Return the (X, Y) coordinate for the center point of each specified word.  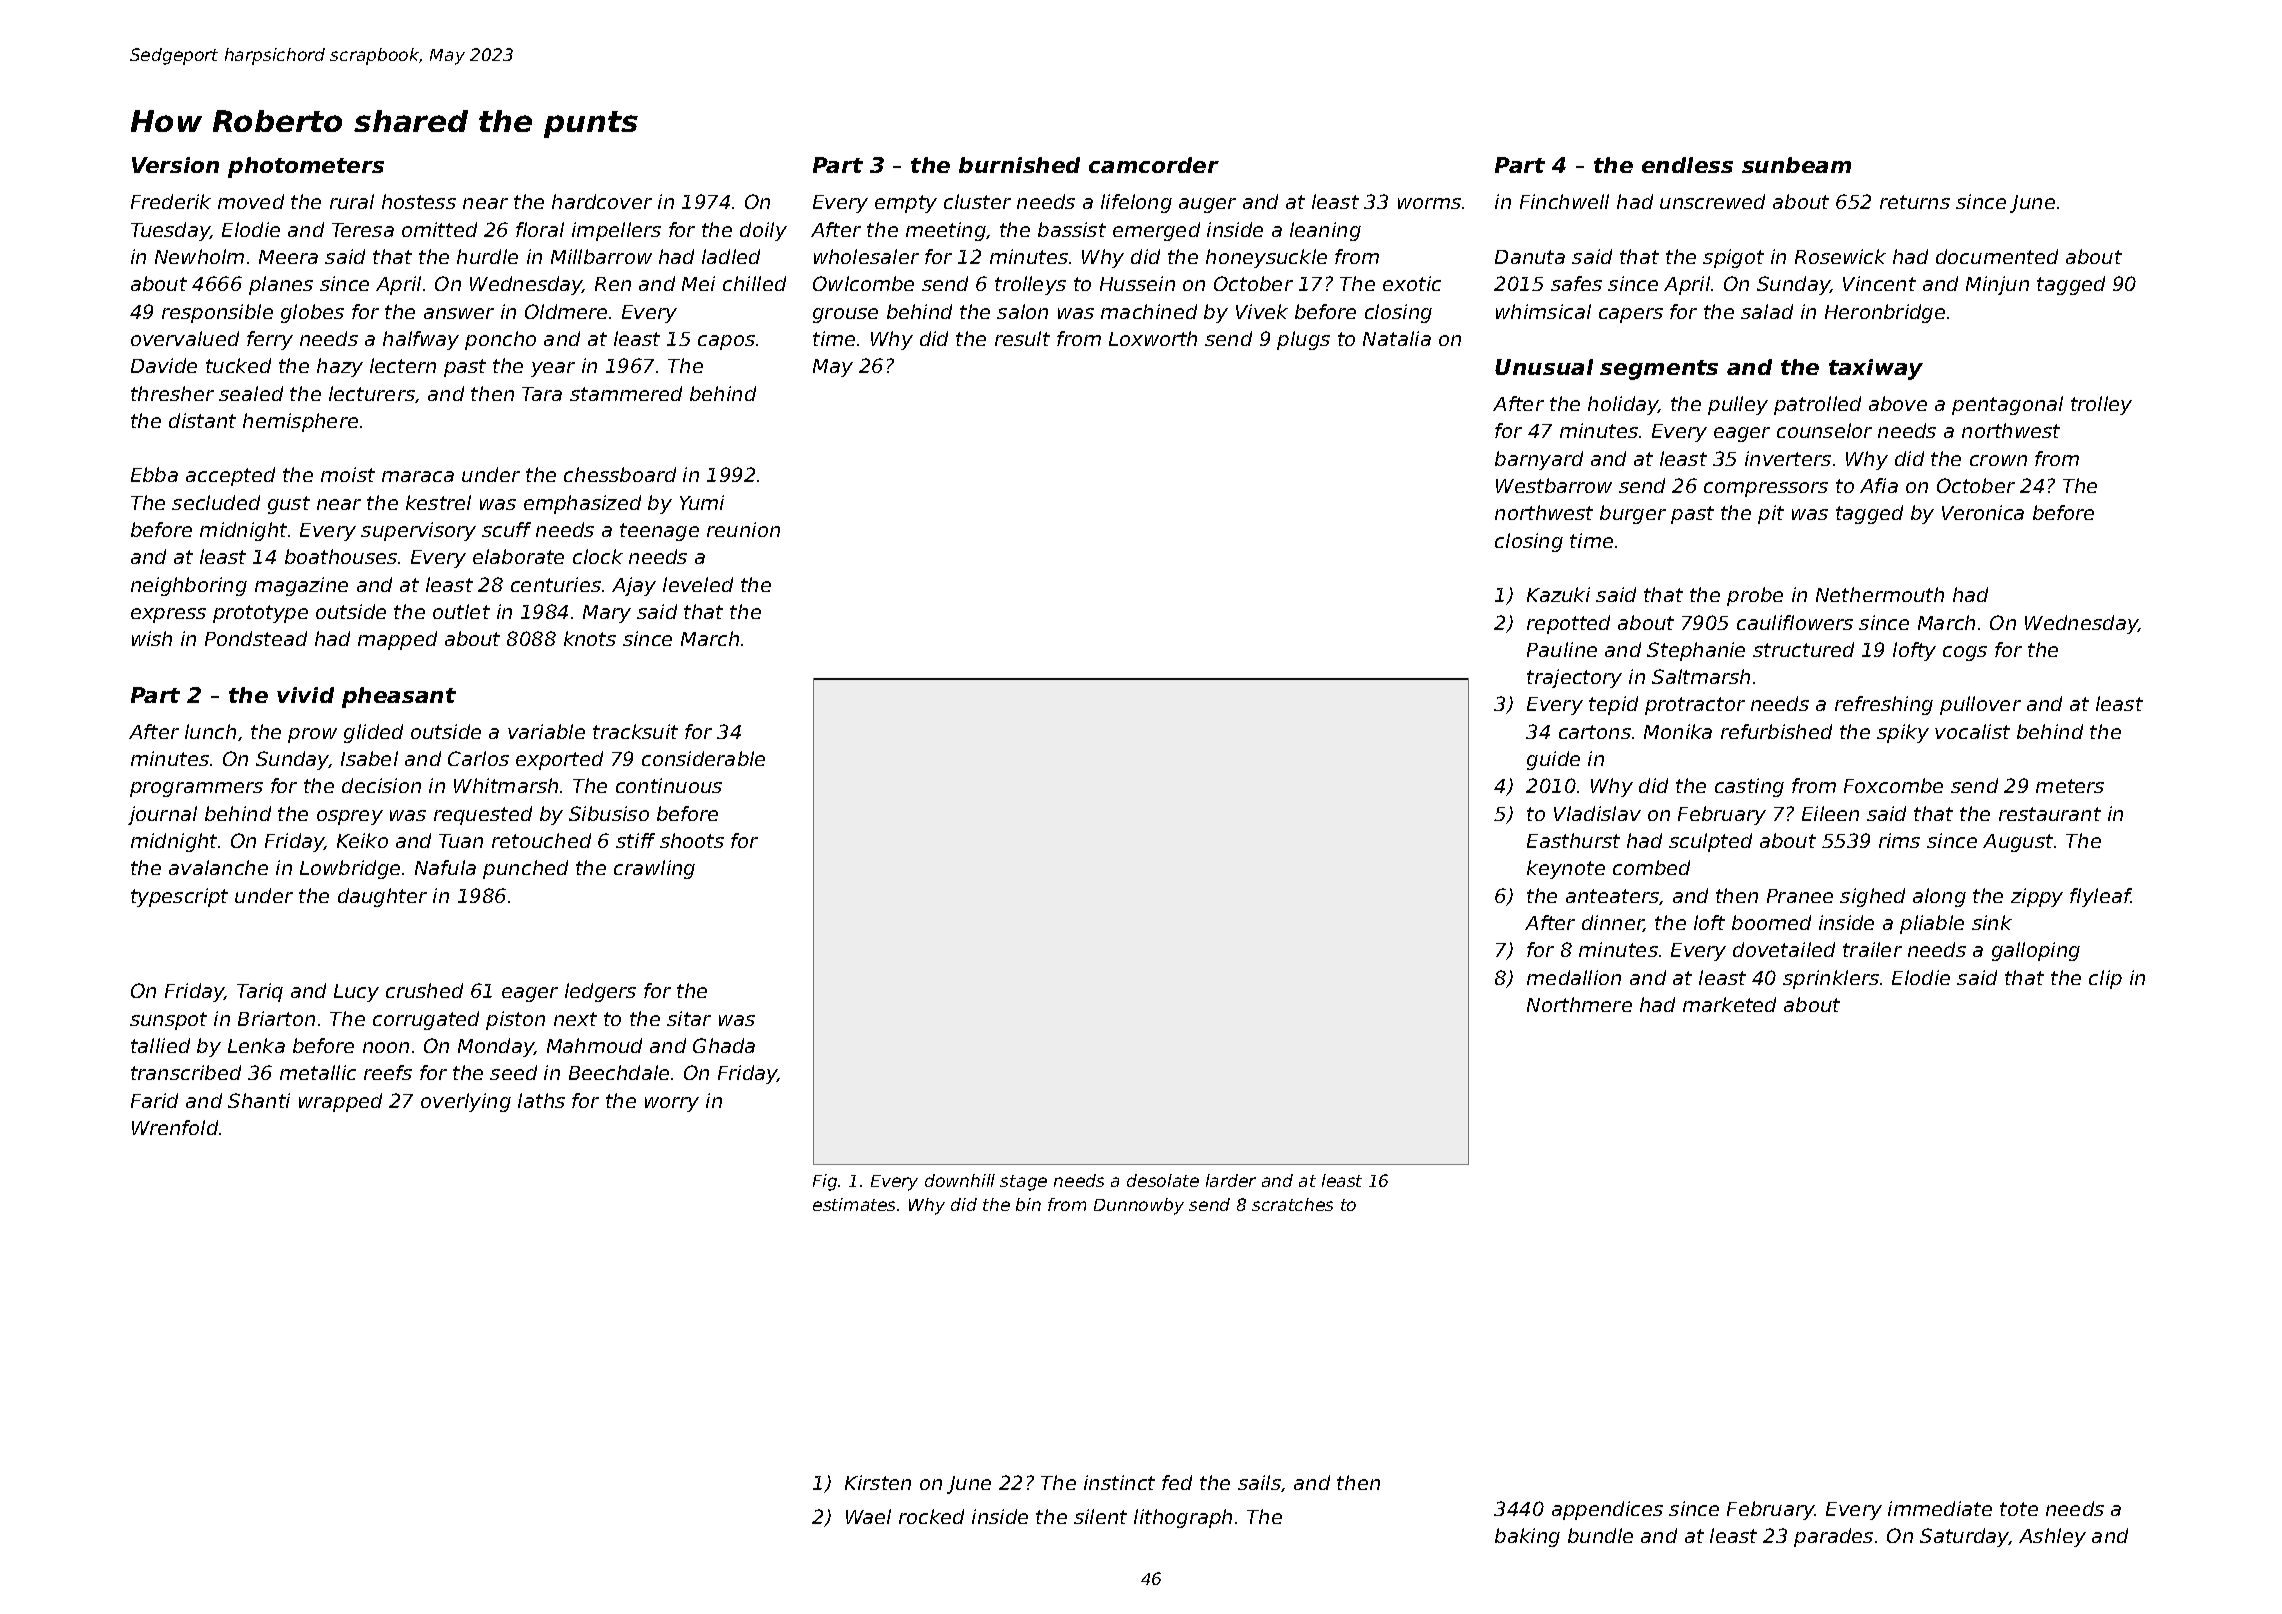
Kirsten (878, 1482)
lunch (210, 731)
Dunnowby (1139, 1206)
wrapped (340, 1102)
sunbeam (1796, 165)
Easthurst (1573, 840)
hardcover (602, 201)
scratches (1292, 1204)
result (1022, 338)
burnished (1019, 165)
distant (202, 420)
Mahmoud (594, 1045)
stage (1023, 1183)
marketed (1729, 1004)
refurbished (1776, 731)
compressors (1766, 489)
